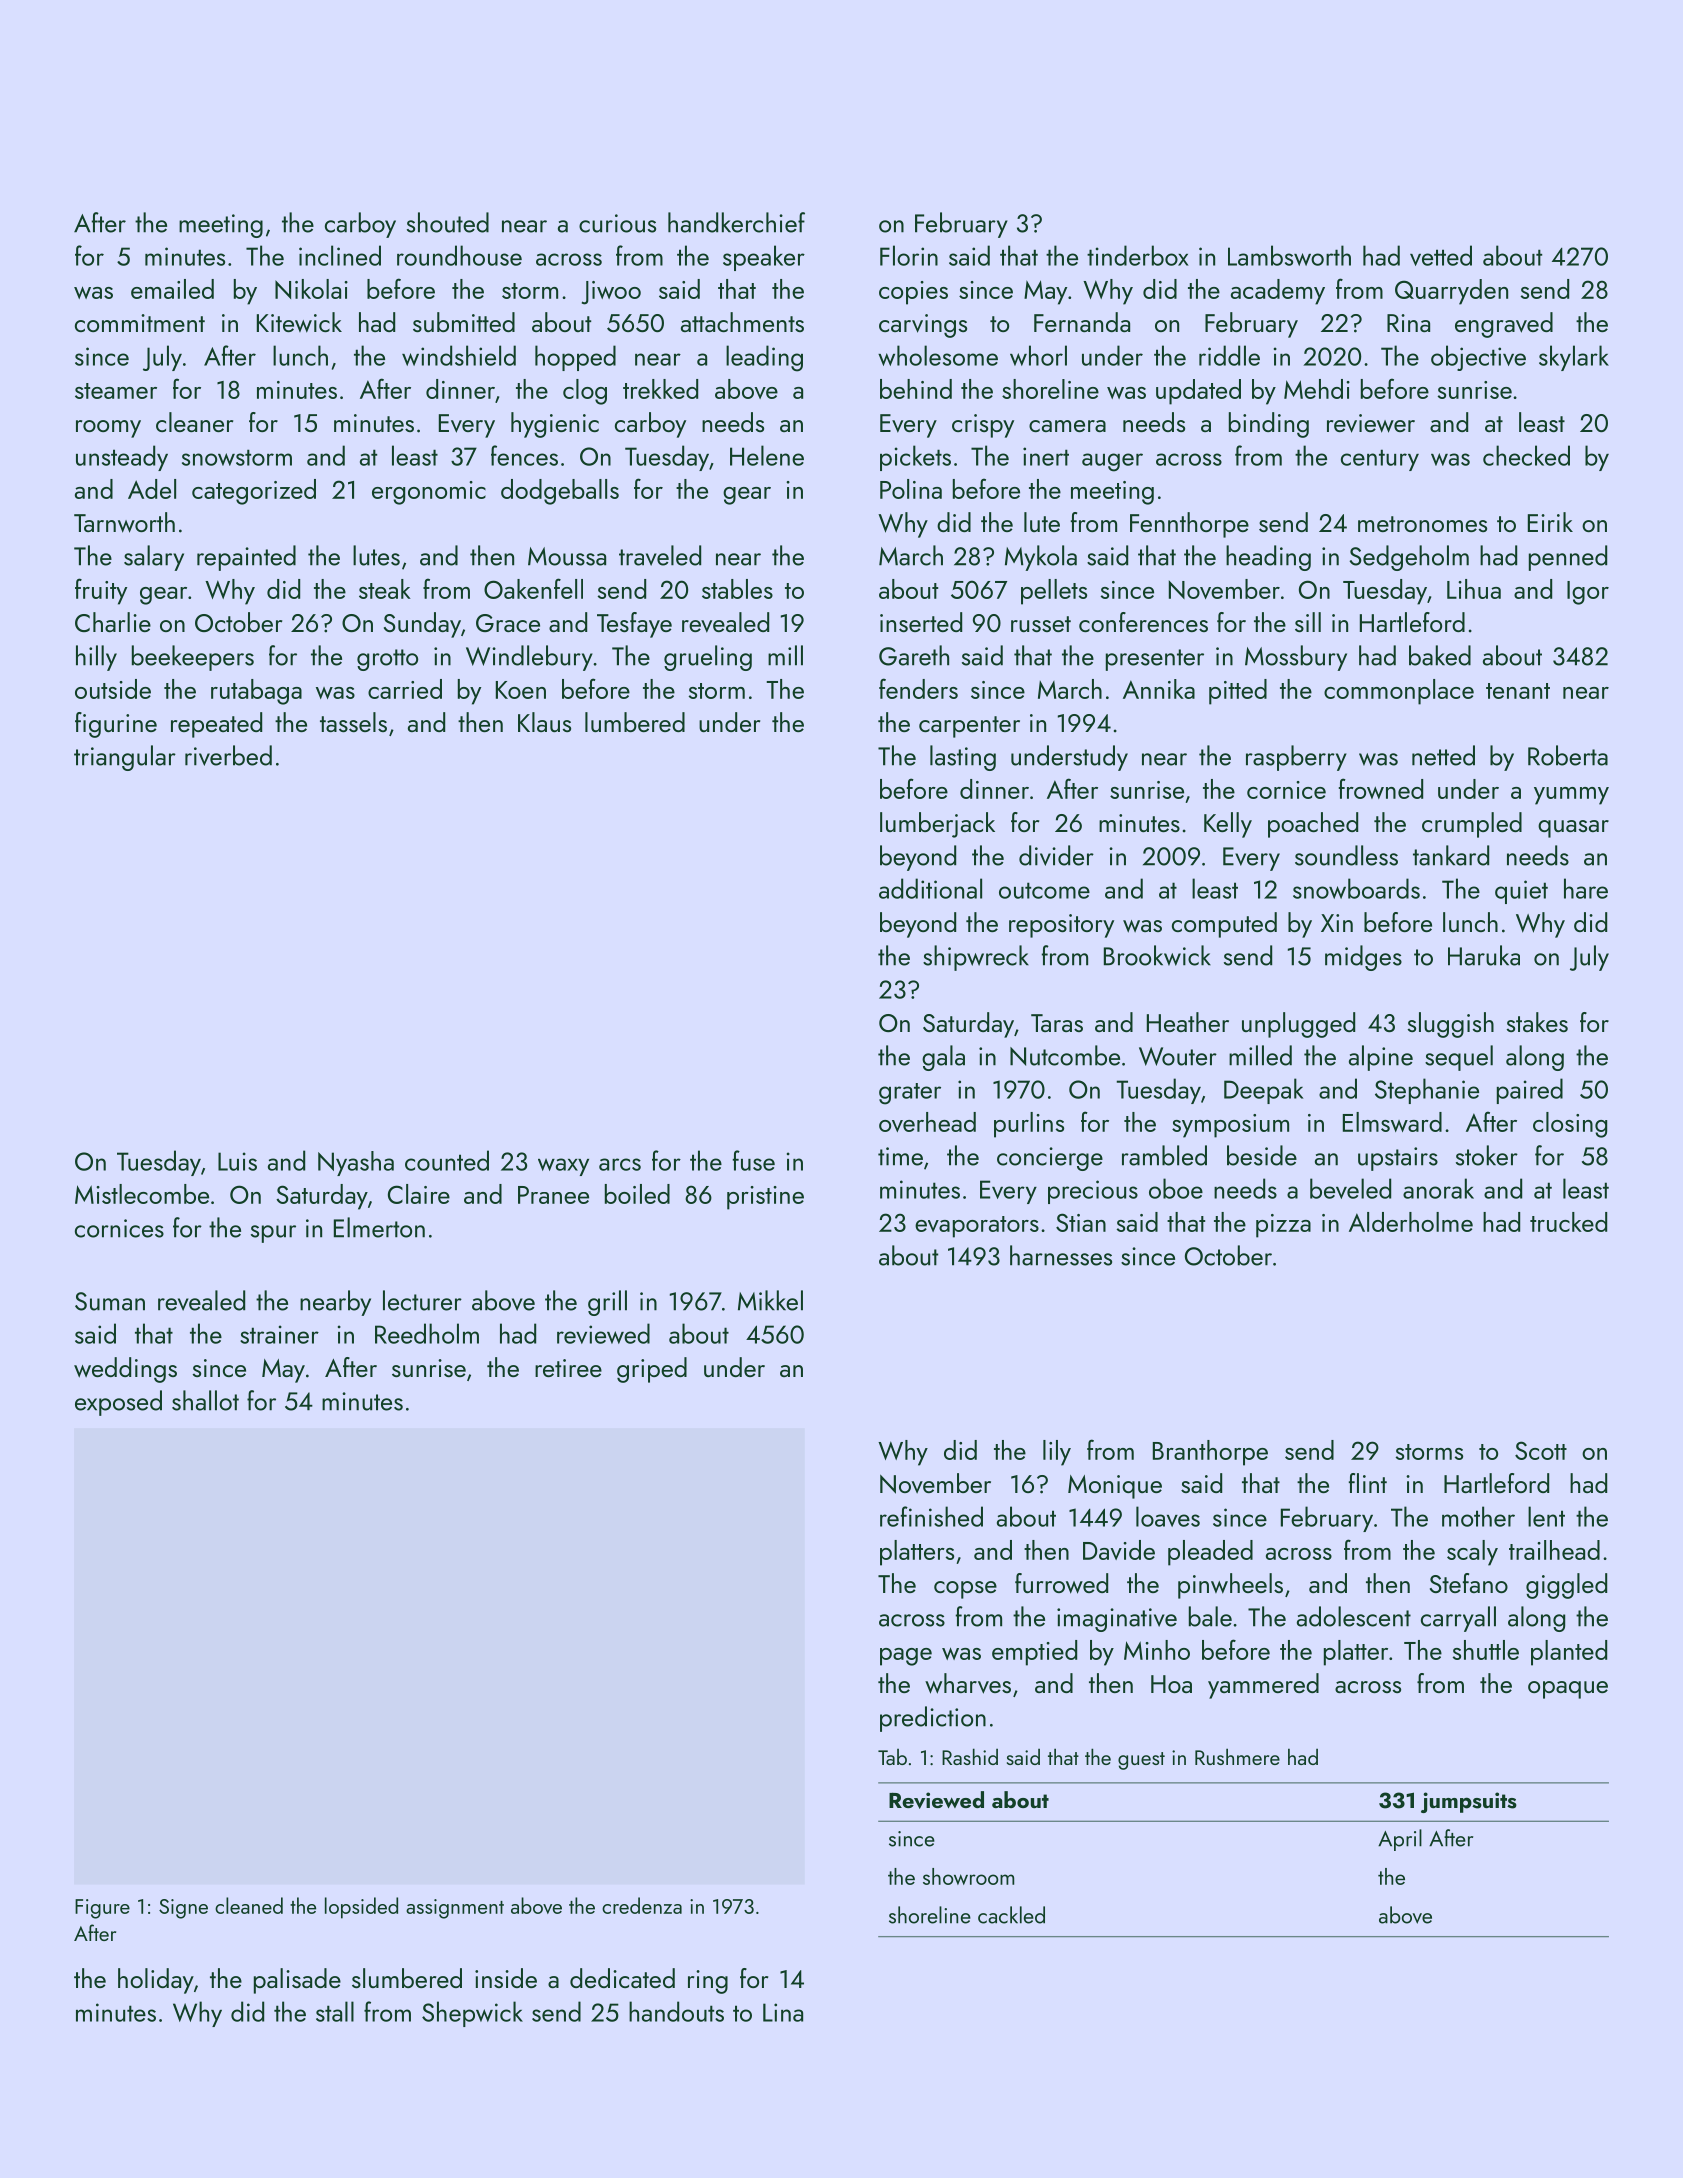  What do you see at coordinates (764, 358) in the page?
I see `leading` at bounding box center [764, 358].
